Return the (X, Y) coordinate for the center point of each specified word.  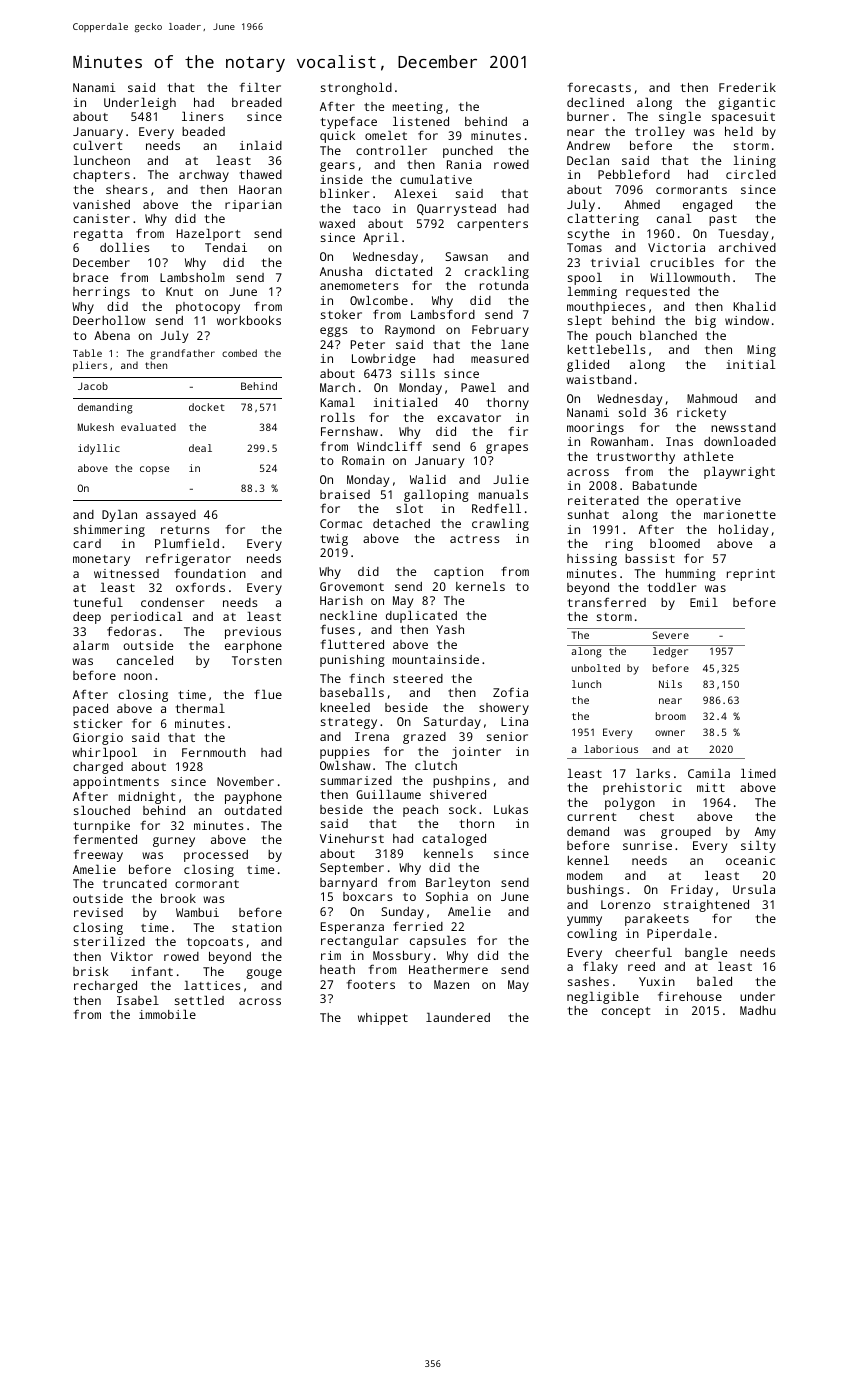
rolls (338, 417)
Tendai (226, 247)
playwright (739, 473)
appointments (116, 783)
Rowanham (619, 441)
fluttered (352, 644)
